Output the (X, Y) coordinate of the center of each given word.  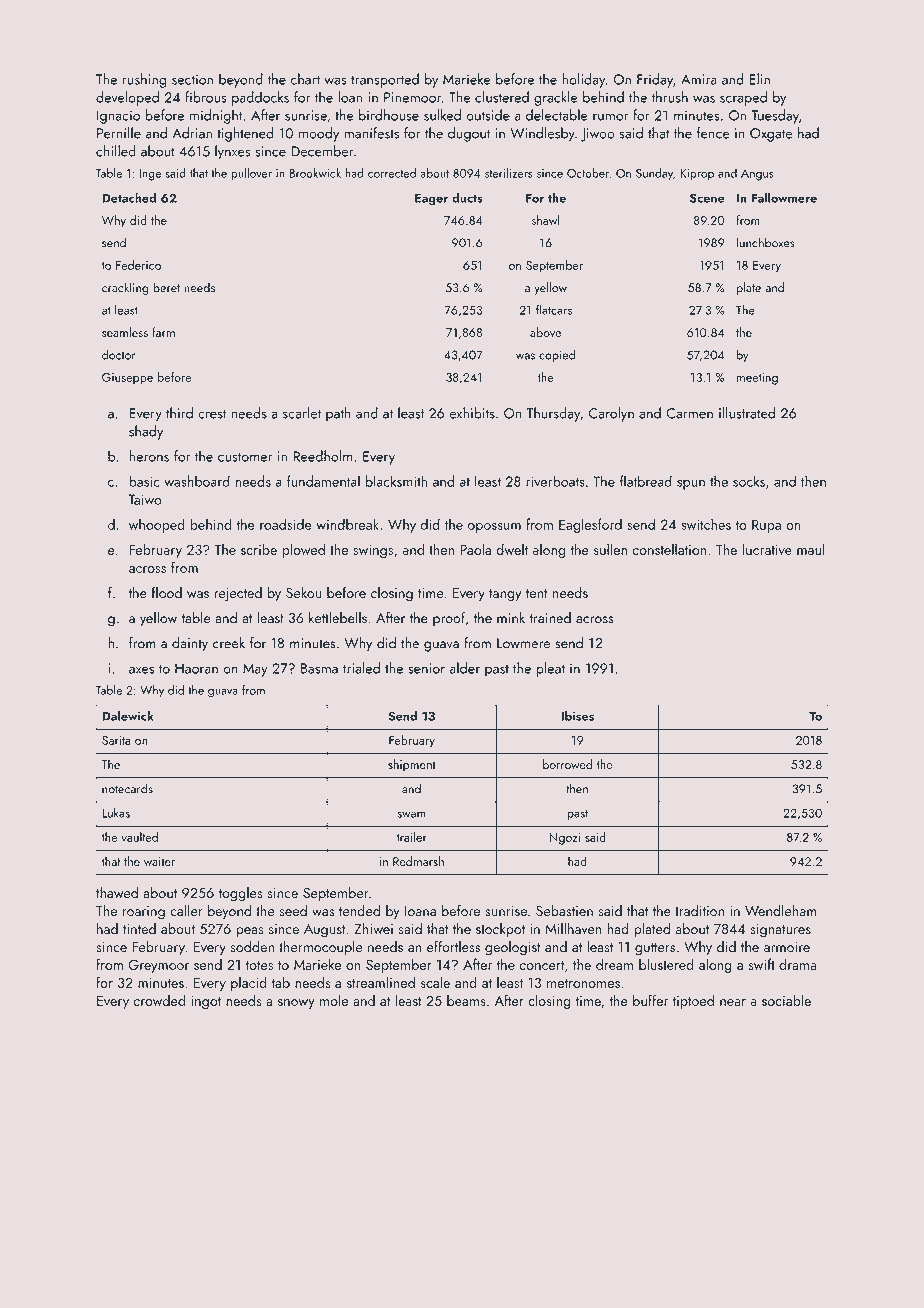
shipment (412, 765)
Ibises (577, 715)
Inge (150, 175)
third (179, 413)
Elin (759, 79)
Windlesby (542, 134)
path (338, 414)
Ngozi (564, 839)
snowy (296, 1004)
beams (466, 1000)
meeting (757, 379)
